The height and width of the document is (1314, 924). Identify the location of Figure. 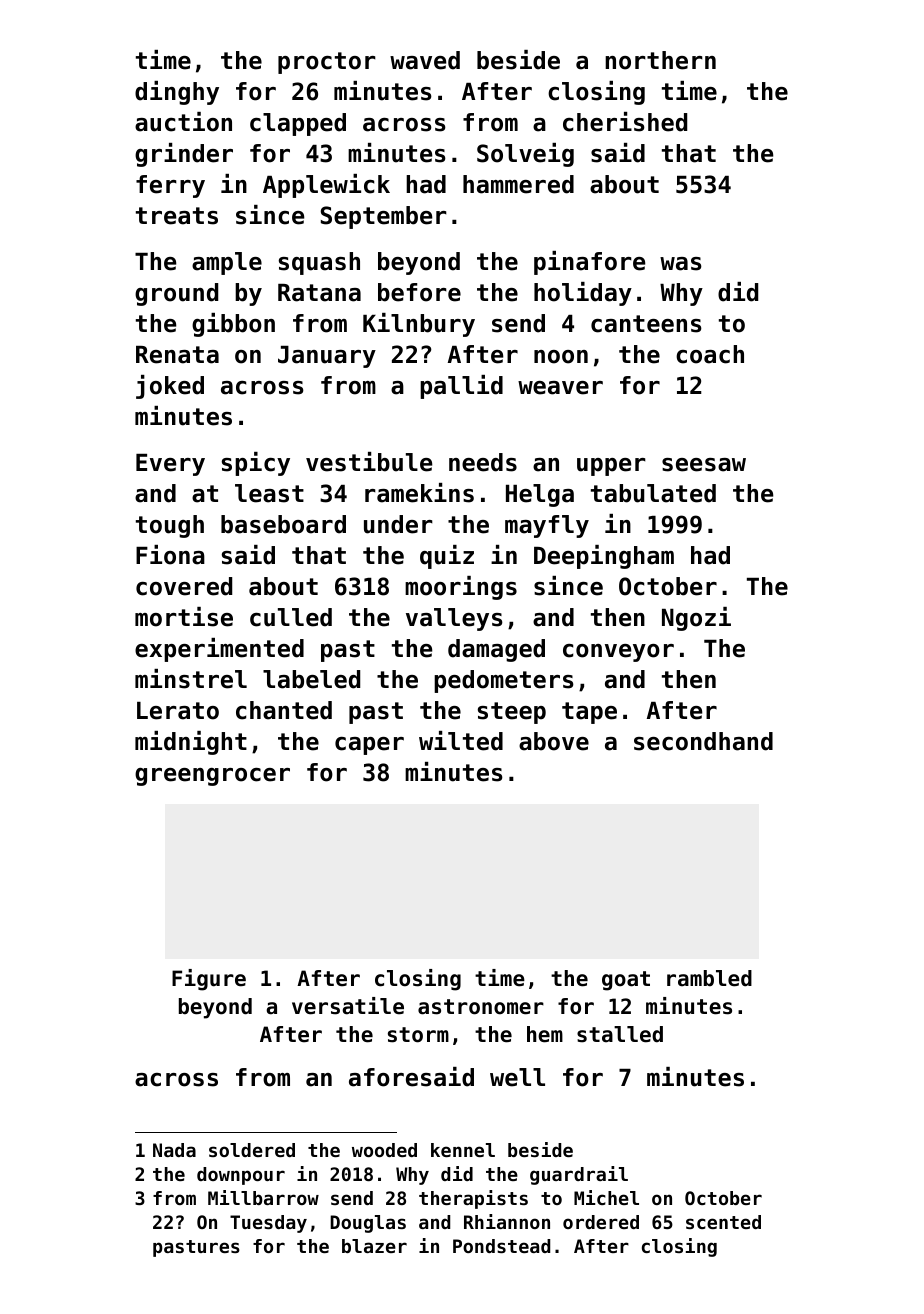
(209, 980).
